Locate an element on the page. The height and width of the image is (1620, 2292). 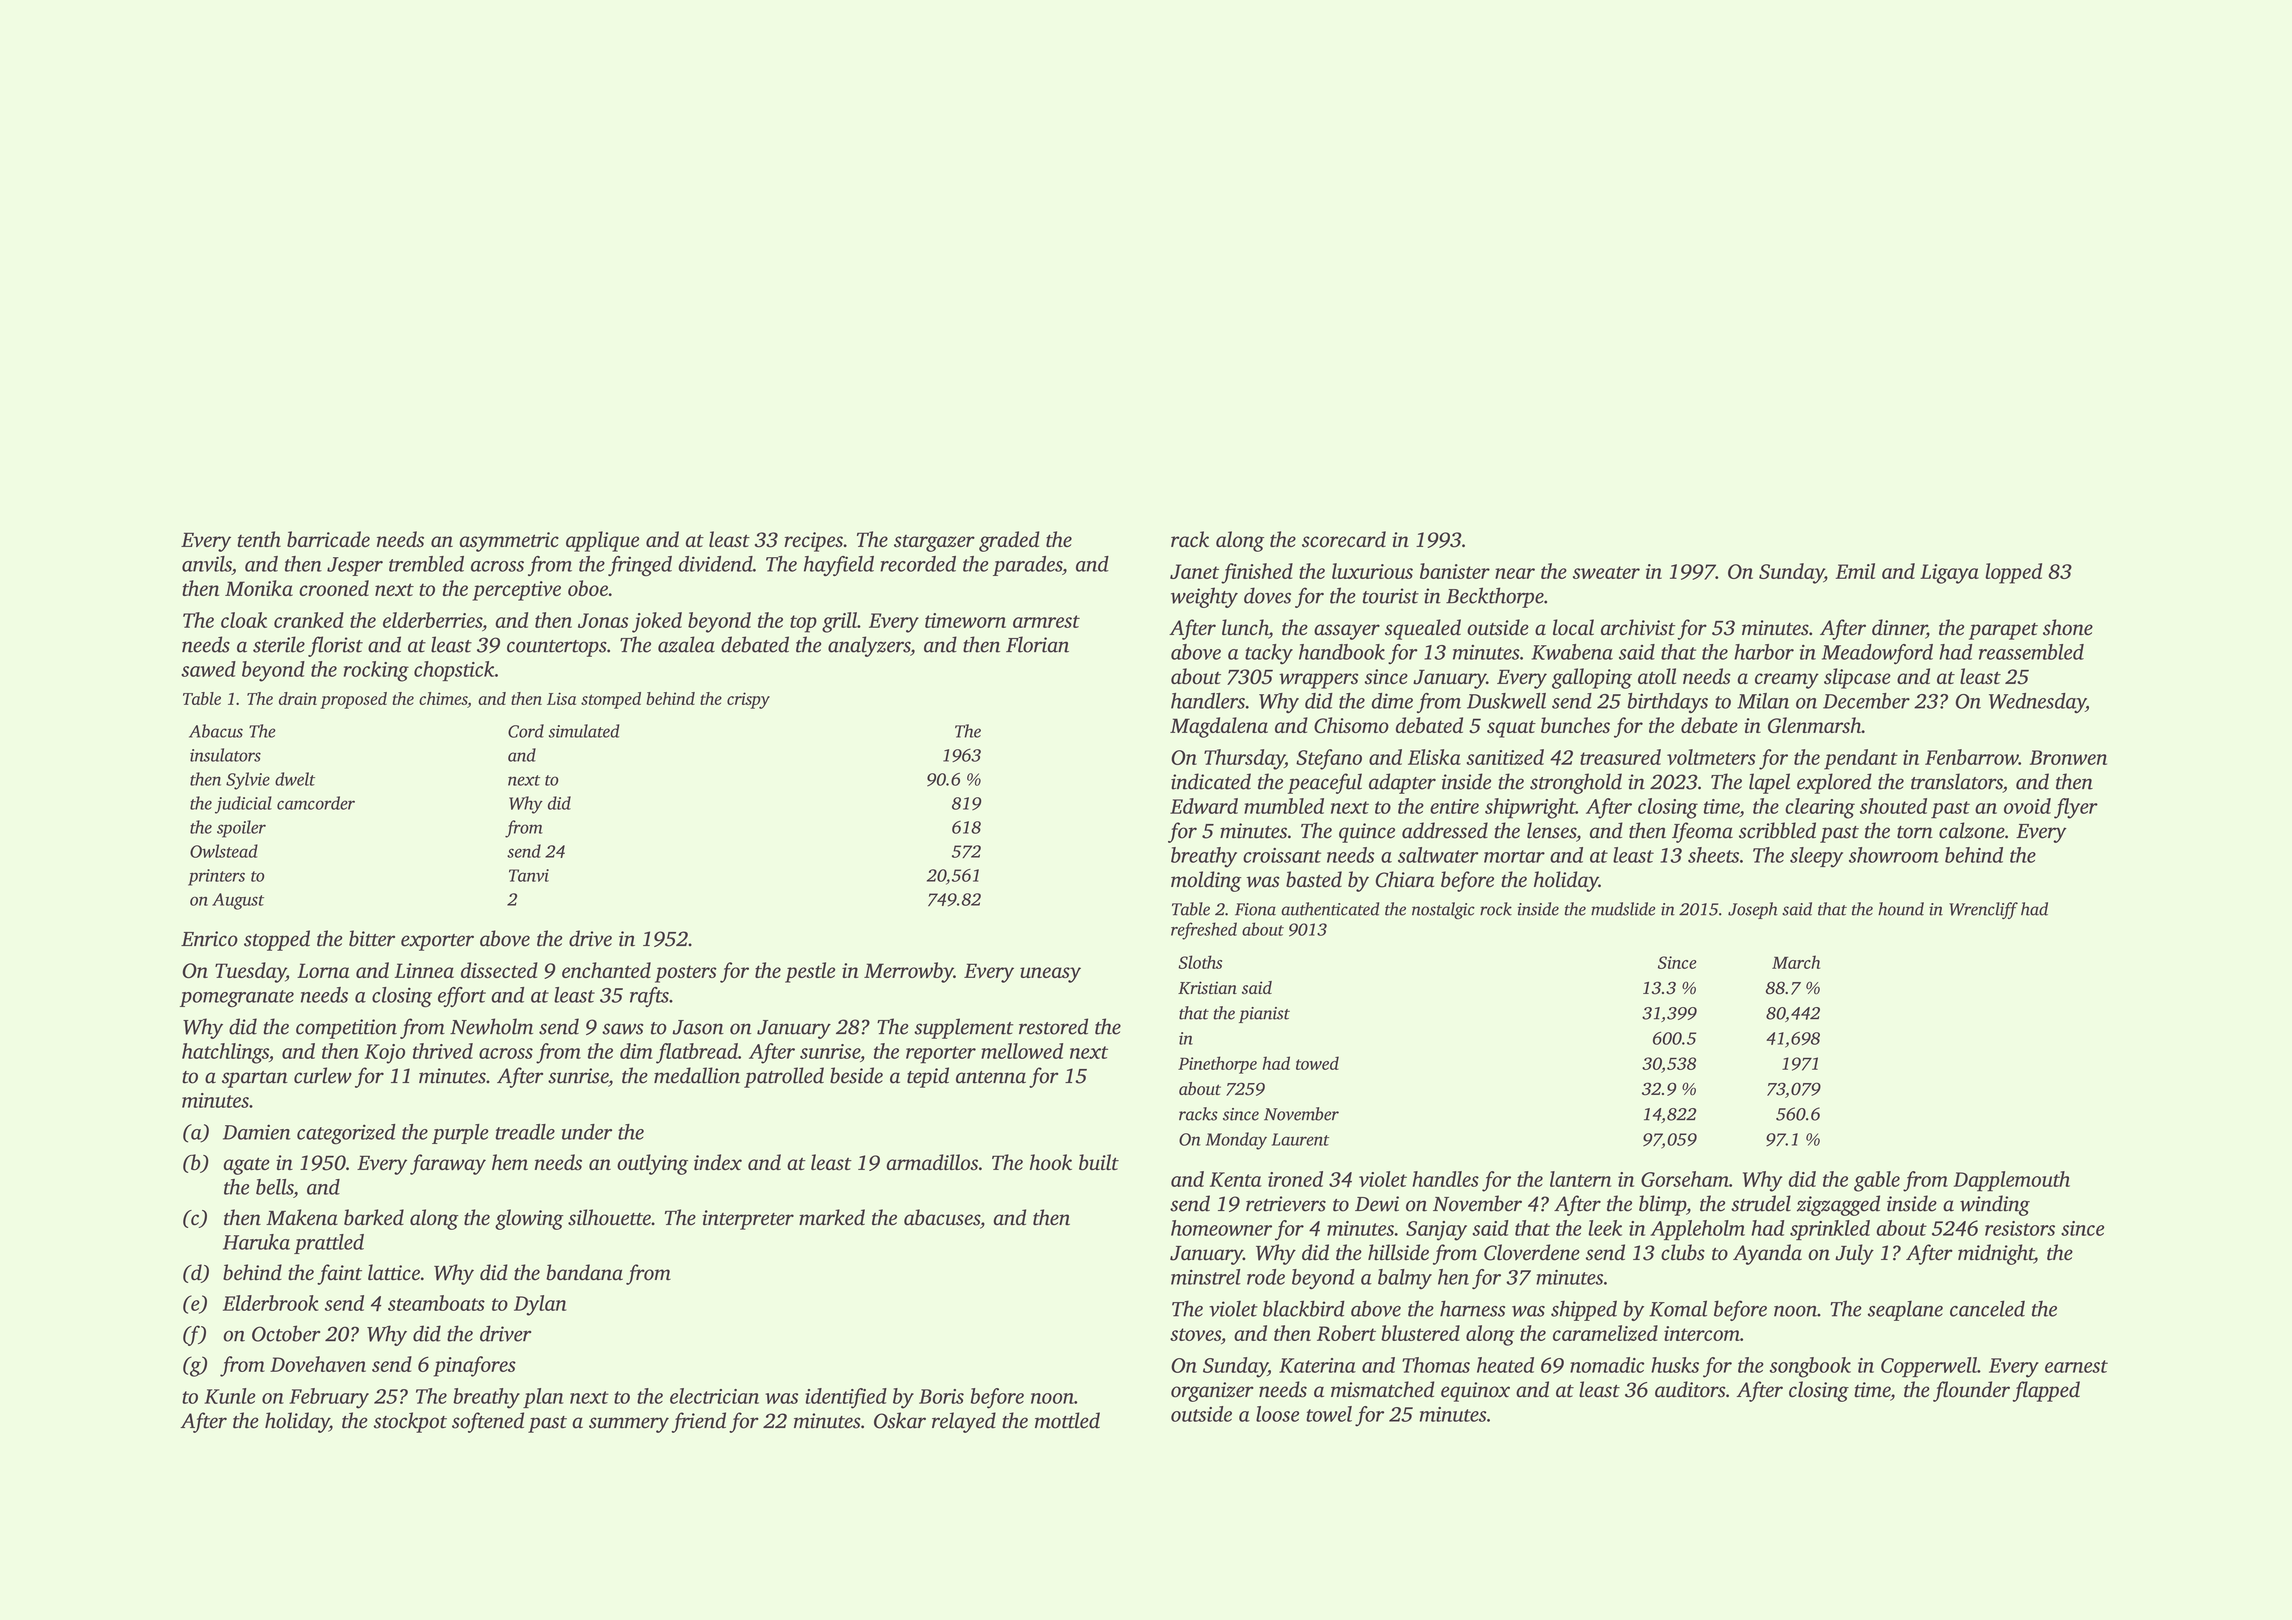
stockpot is located at coordinates (410, 1422).
